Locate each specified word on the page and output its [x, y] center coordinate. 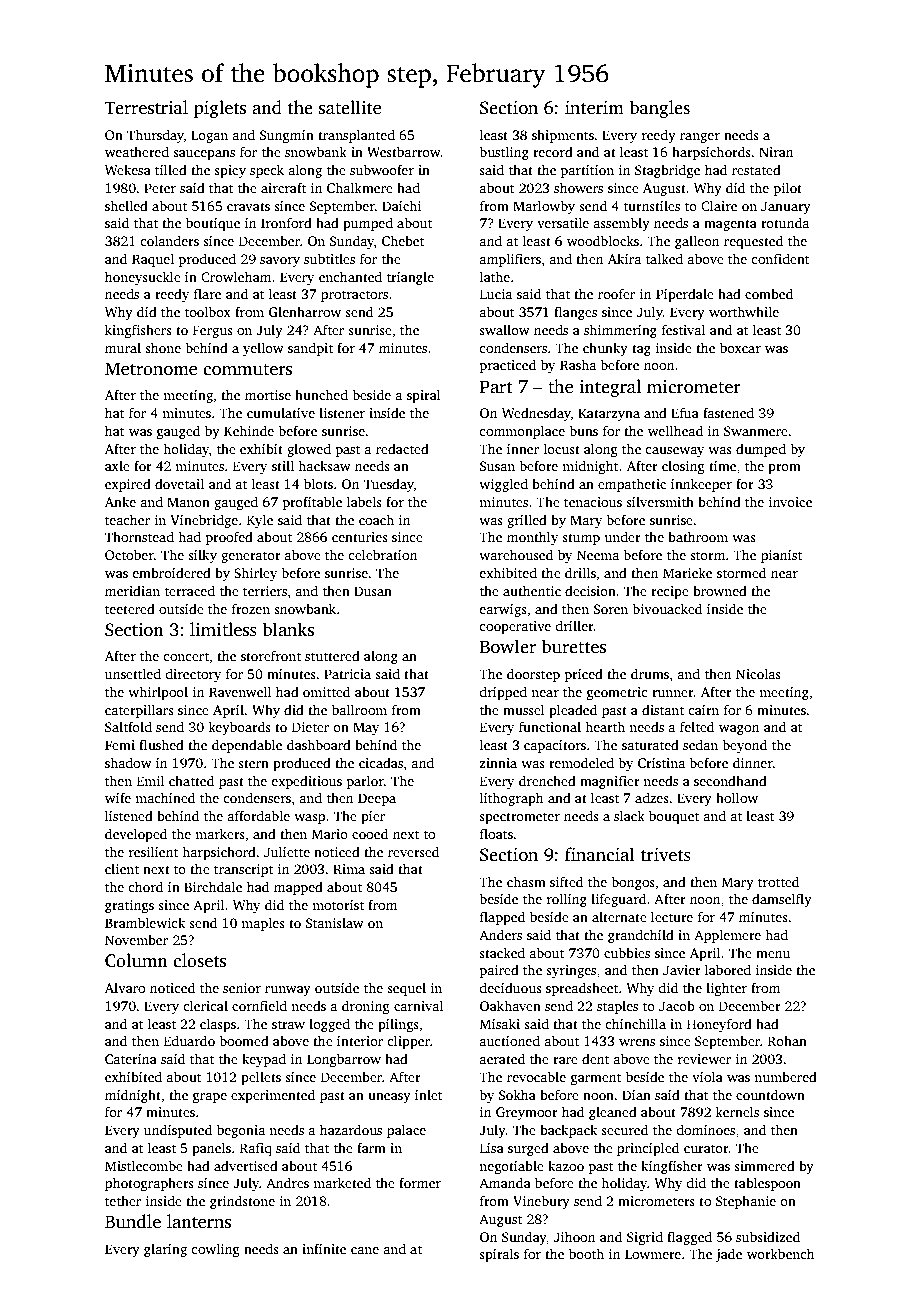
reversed [413, 851]
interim [594, 108]
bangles [659, 109]
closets [199, 960]
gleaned [613, 1113]
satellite [350, 107]
